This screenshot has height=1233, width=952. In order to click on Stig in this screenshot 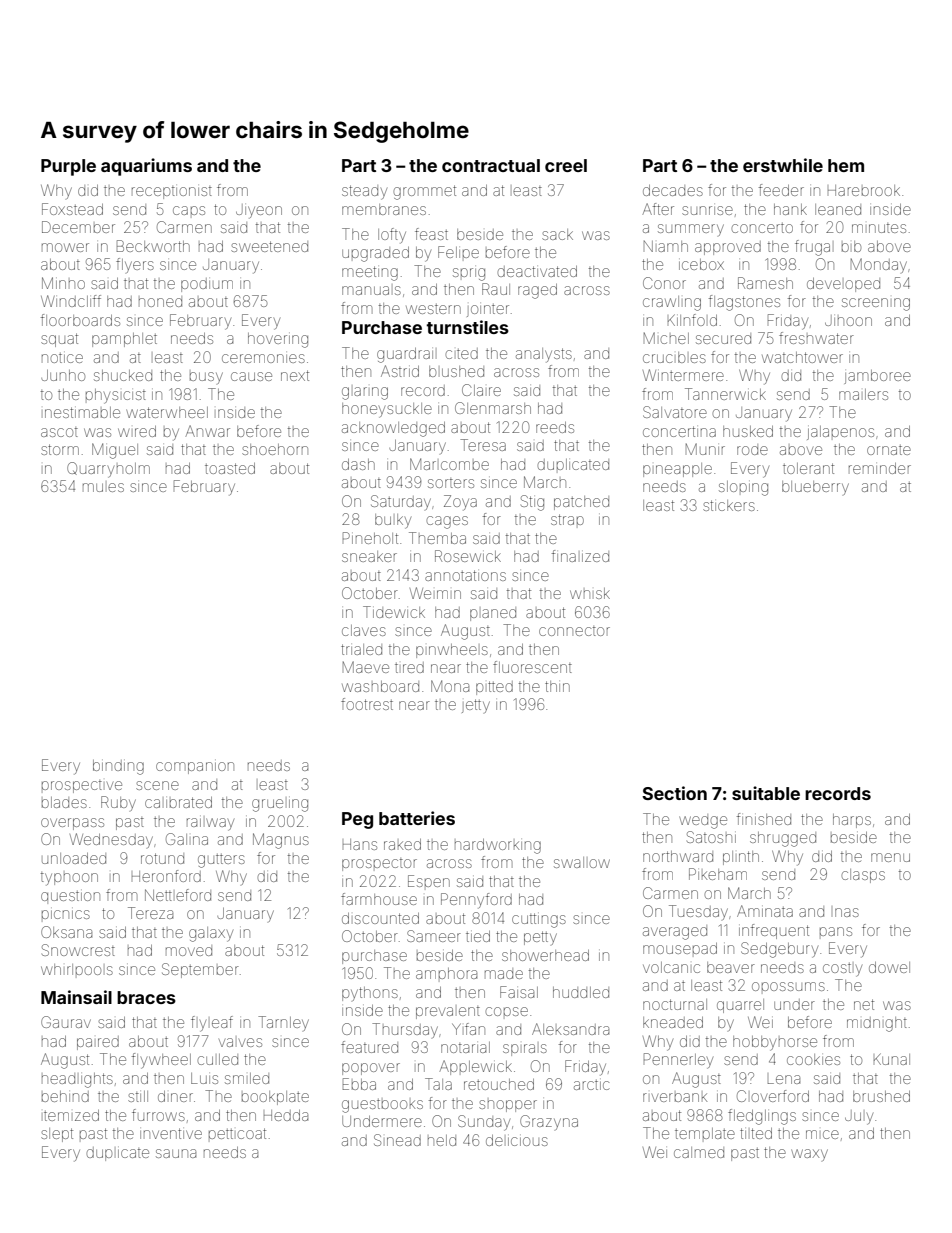, I will do `click(532, 503)`.
